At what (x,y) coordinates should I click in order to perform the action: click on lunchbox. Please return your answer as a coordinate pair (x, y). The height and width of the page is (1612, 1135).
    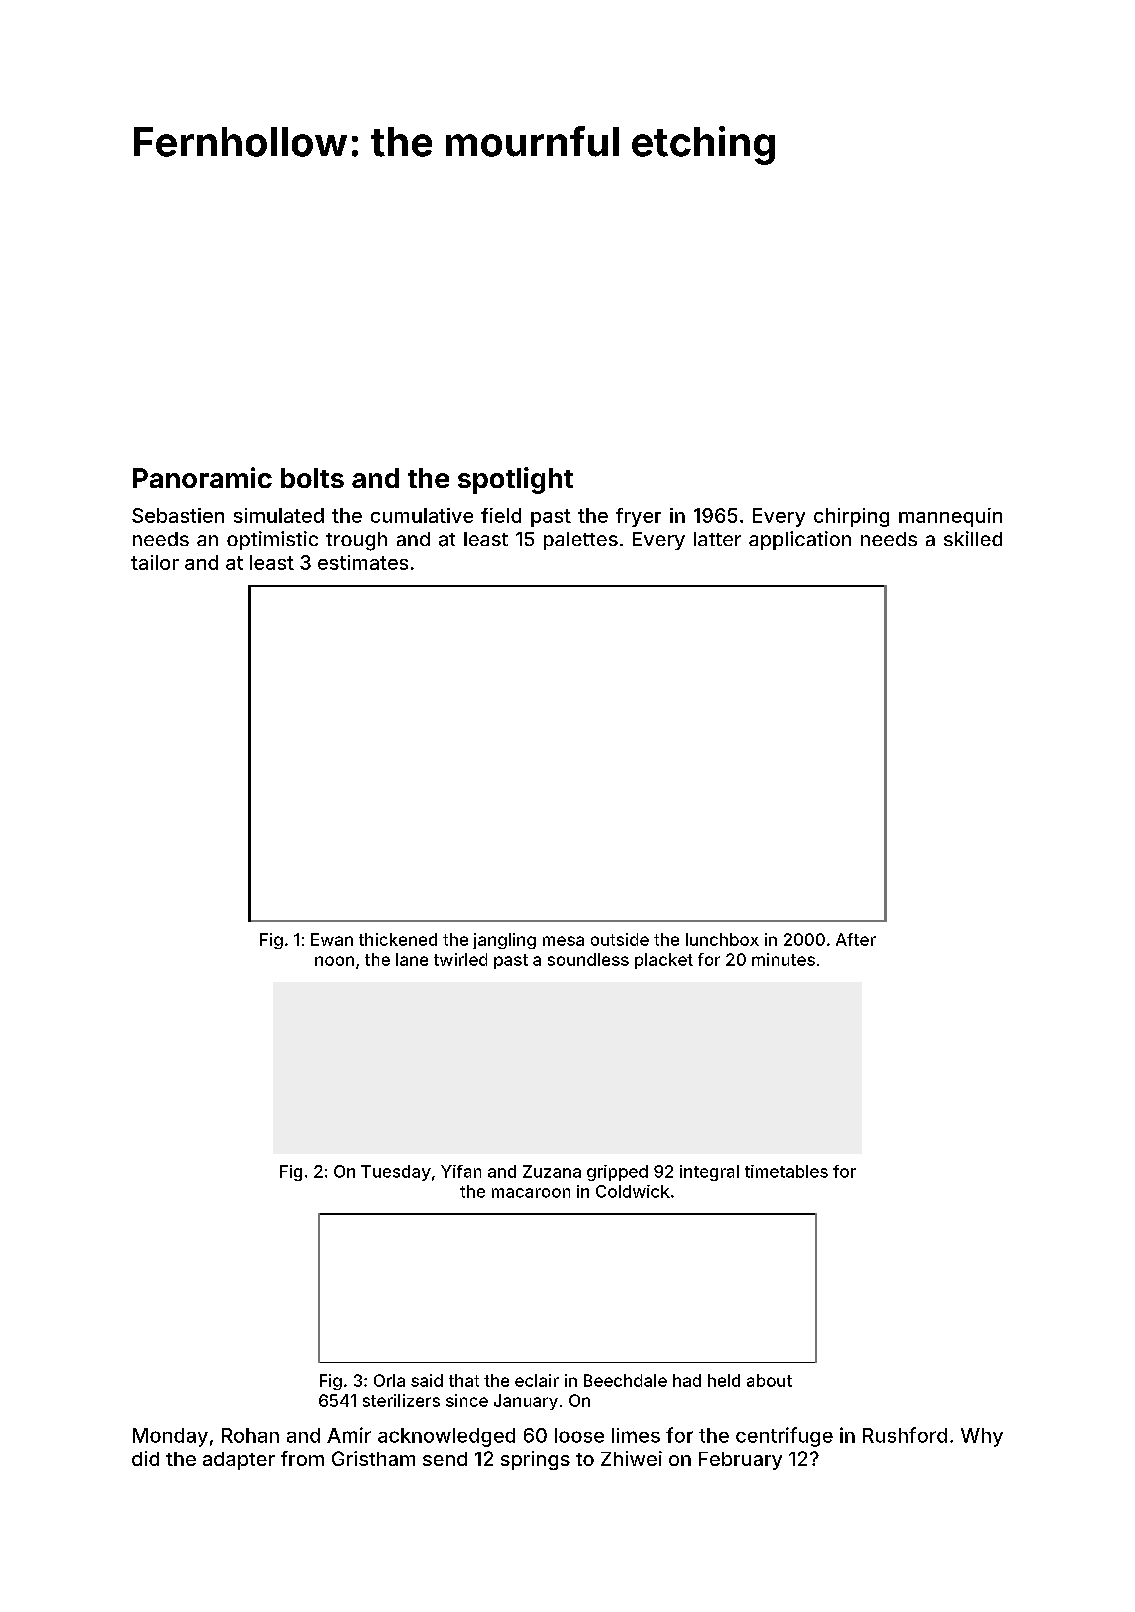
    Looking at the image, I should click on (722, 939).
